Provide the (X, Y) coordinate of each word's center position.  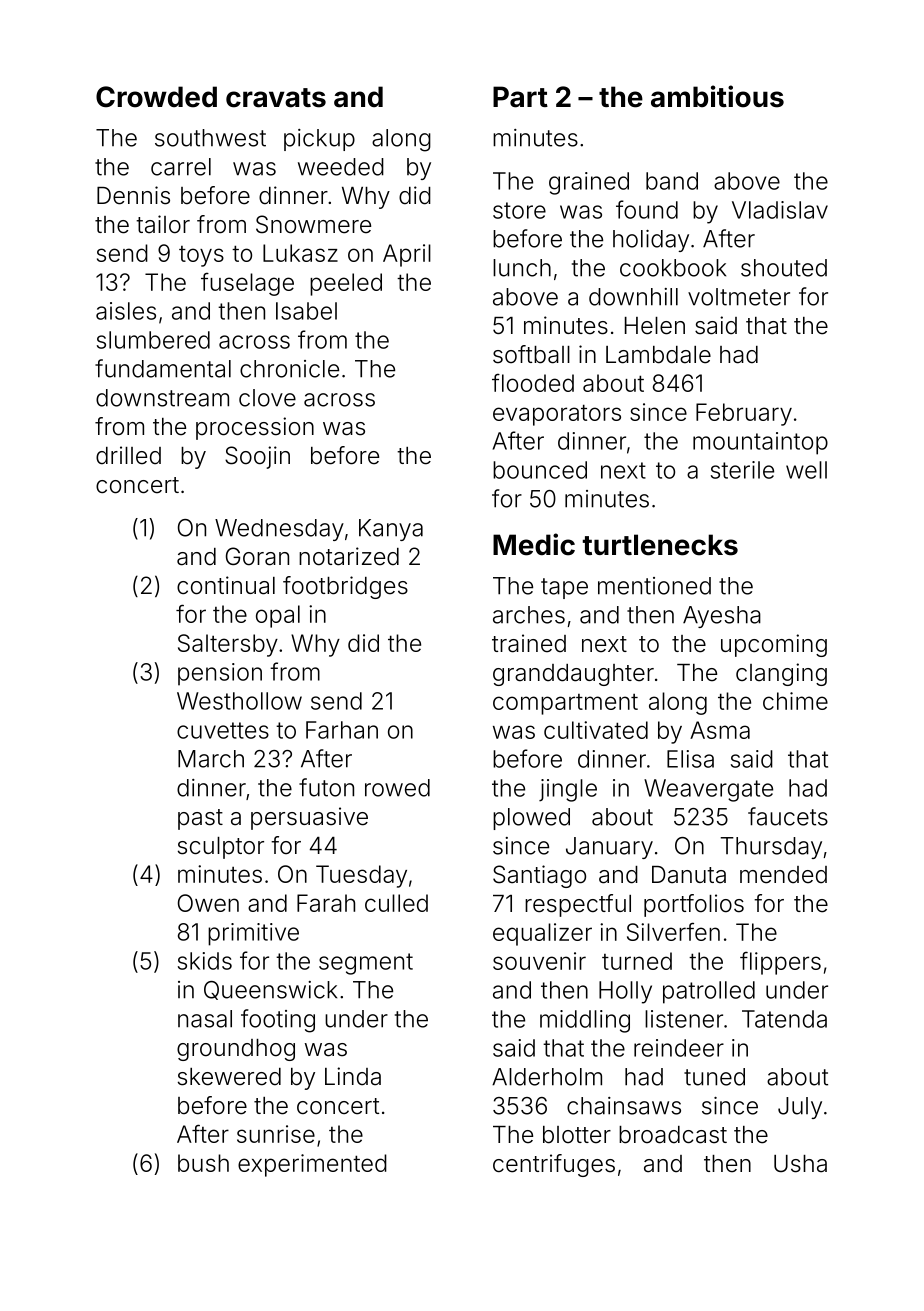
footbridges (345, 587)
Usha (800, 1164)
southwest (210, 138)
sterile (742, 470)
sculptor (221, 848)
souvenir (539, 961)
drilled (128, 455)
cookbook (673, 268)
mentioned (654, 586)
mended (783, 875)
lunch (522, 268)
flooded (533, 383)
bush (203, 1163)
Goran (257, 556)
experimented (312, 1165)
